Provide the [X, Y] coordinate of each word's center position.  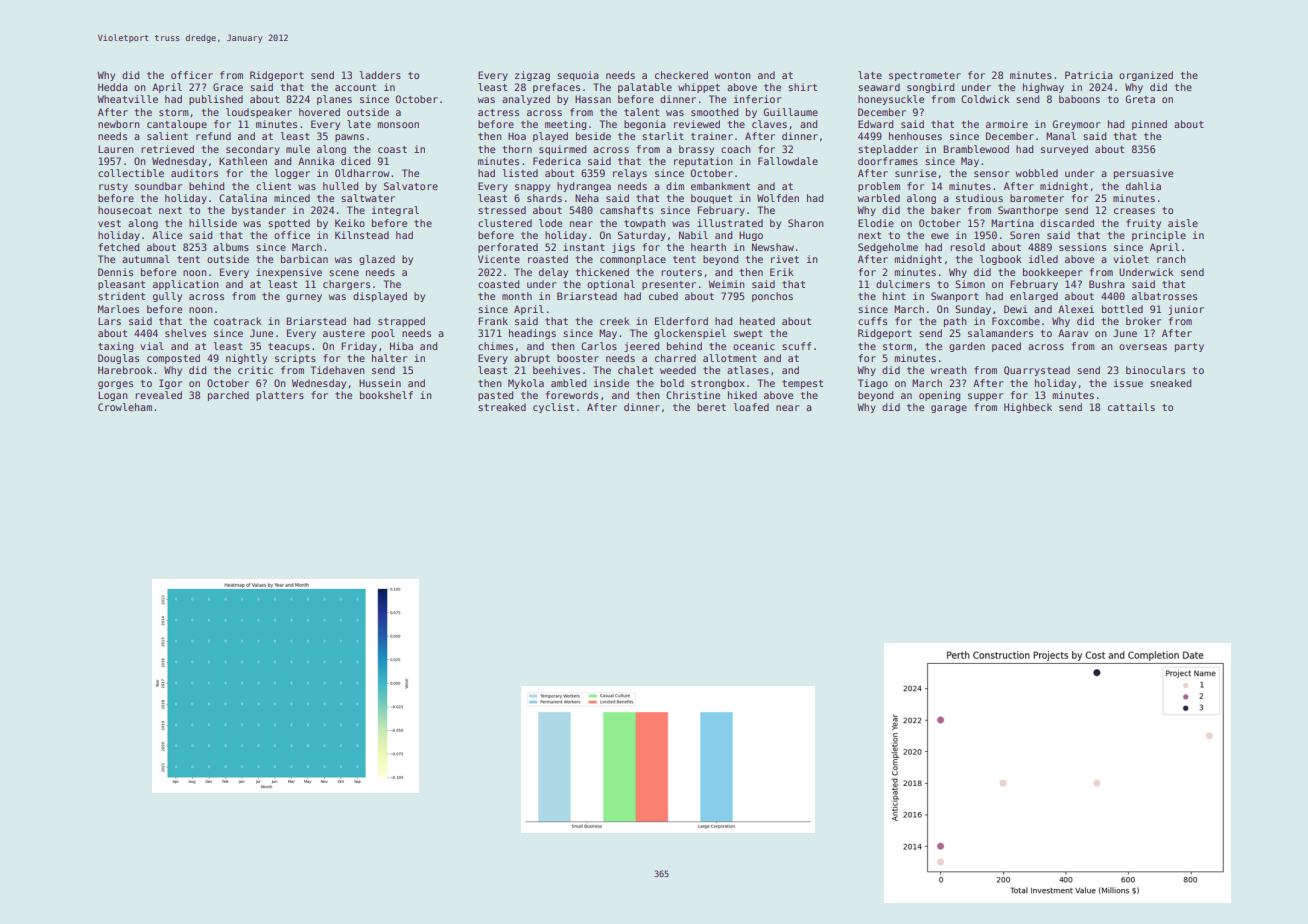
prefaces [556, 88]
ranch [1171, 259]
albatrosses [1164, 296]
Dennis [115, 272]
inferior [757, 99]
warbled [879, 198]
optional [611, 285]
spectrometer [925, 76]
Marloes [118, 309]
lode [550, 223]
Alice [167, 235]
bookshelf [386, 395]
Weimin [726, 284]
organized [1146, 76]
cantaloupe [177, 125]
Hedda [113, 87]
